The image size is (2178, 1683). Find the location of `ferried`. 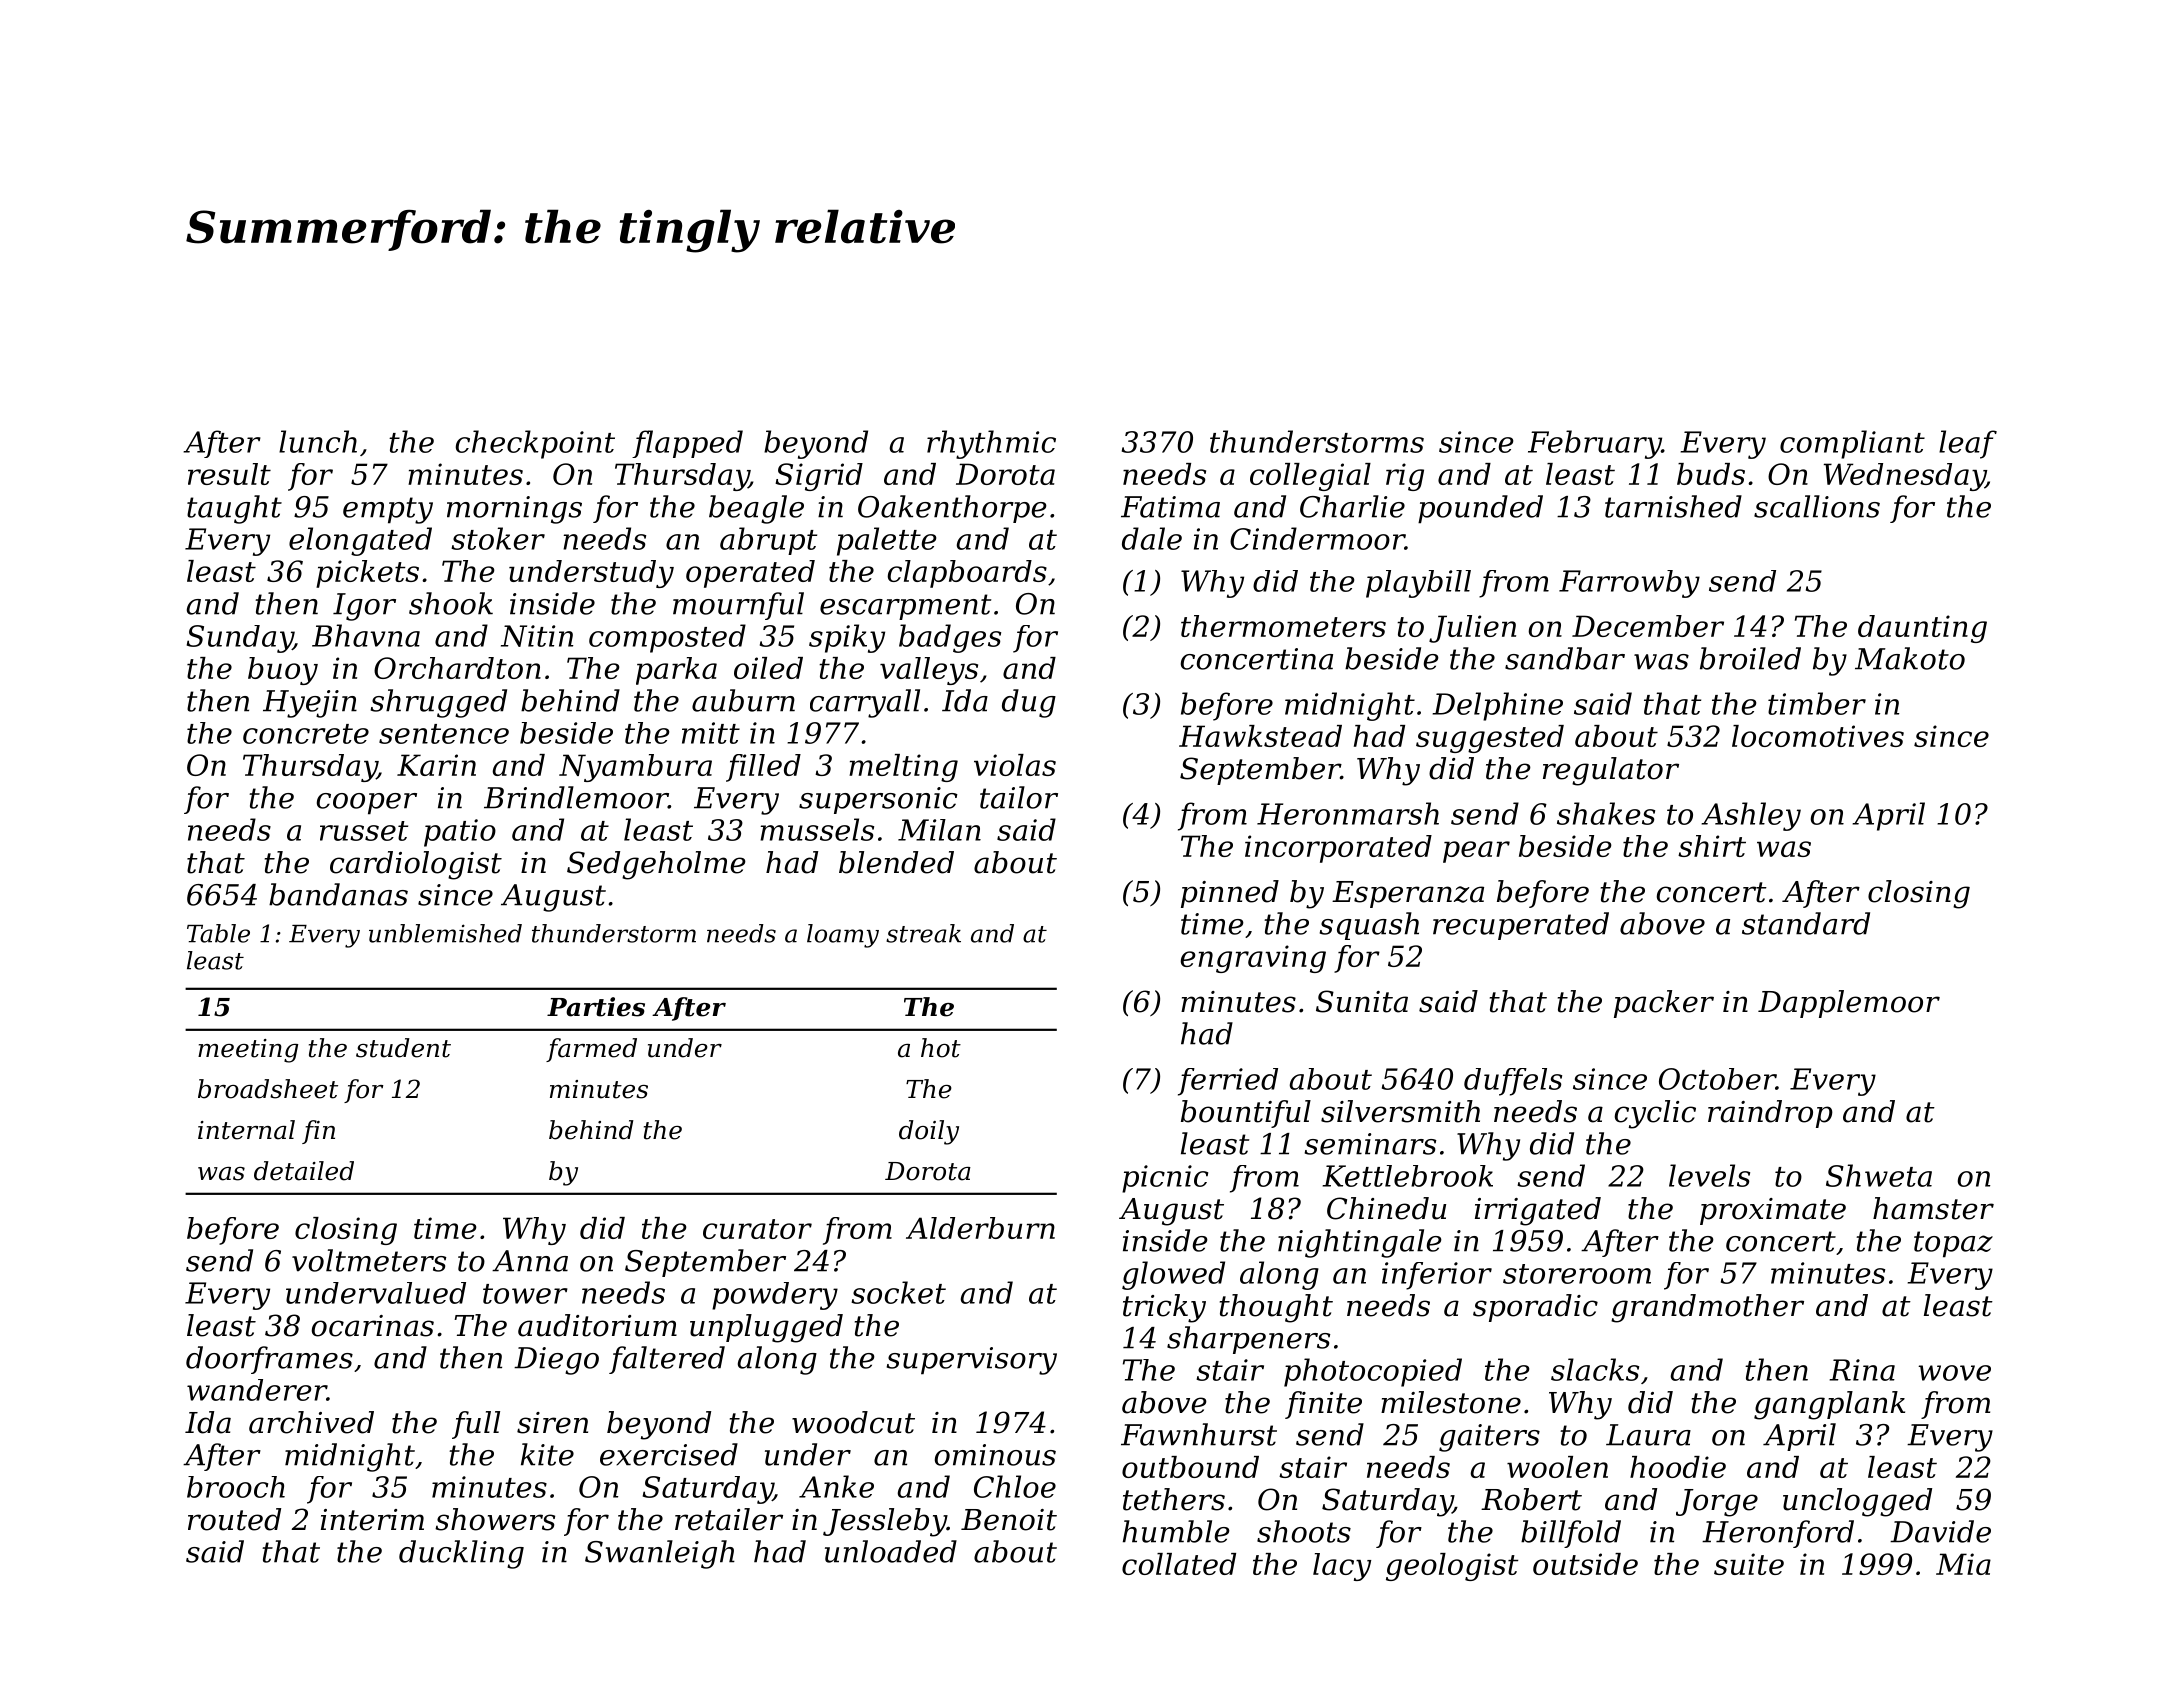

ferried is located at coordinates (1228, 1082).
